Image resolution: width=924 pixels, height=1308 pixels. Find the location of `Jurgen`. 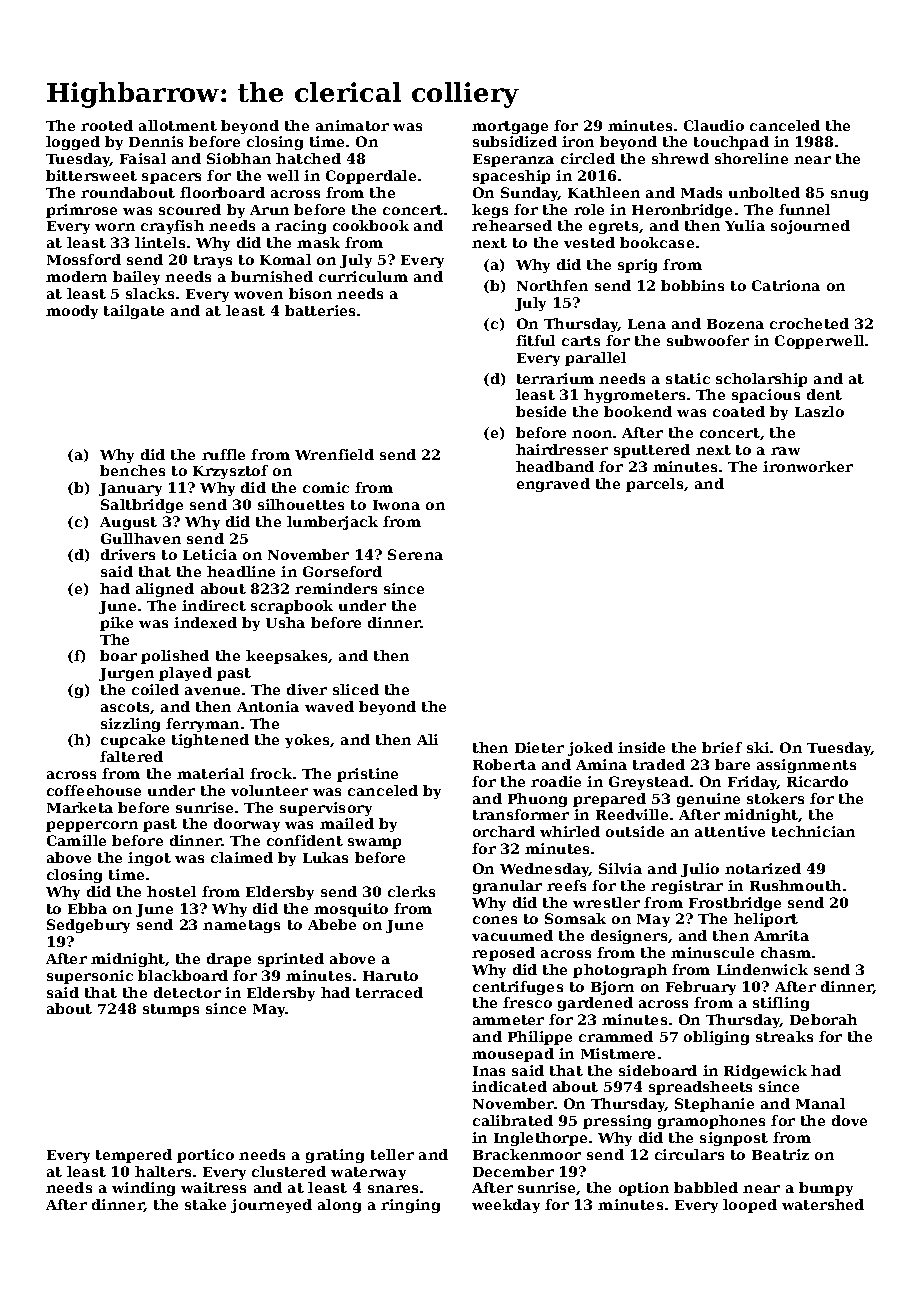

Jurgen is located at coordinates (126, 674).
